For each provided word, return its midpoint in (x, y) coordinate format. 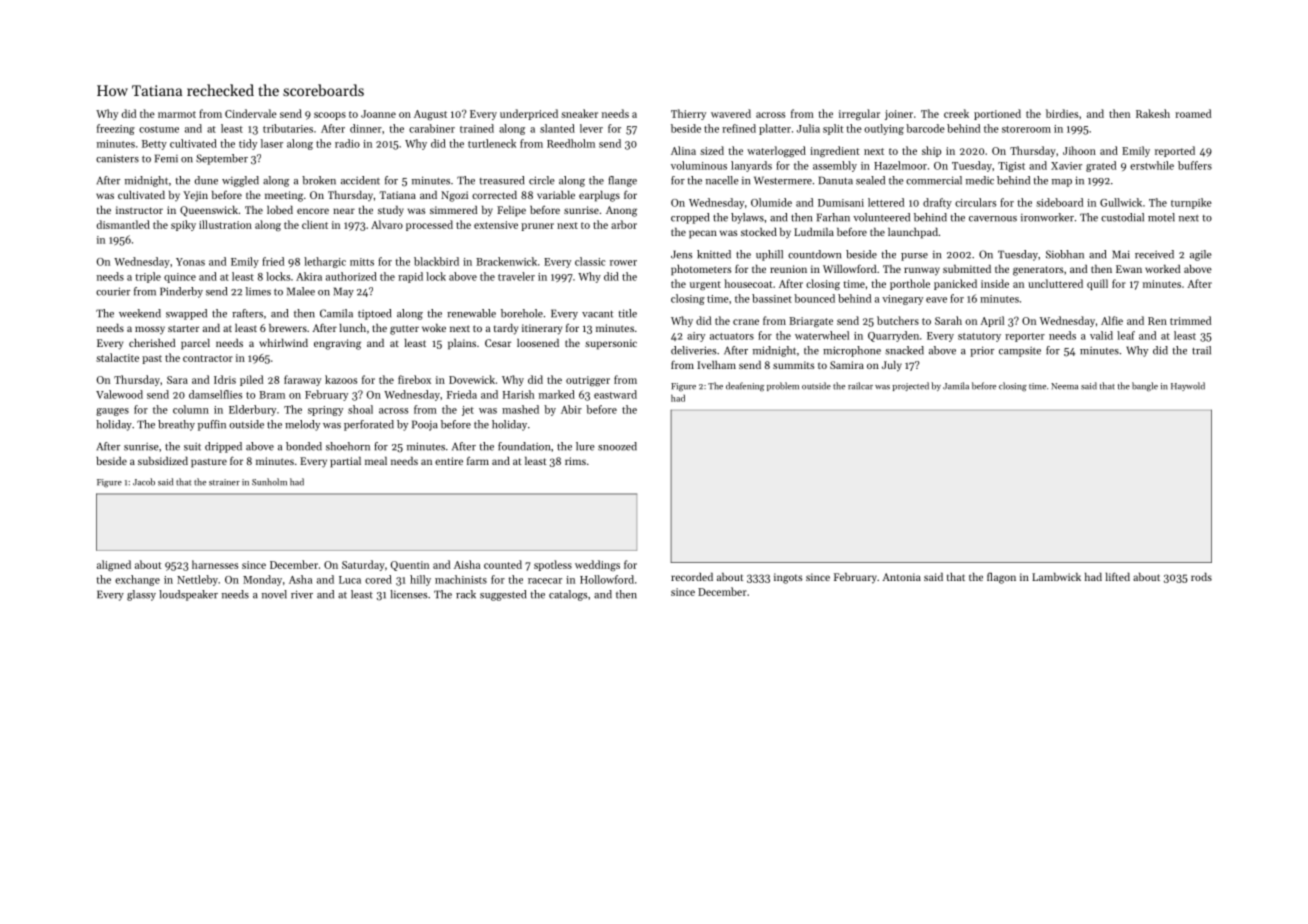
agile (1201, 255)
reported (1175, 151)
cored (378, 579)
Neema (1064, 386)
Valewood (119, 394)
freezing (116, 129)
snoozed (617, 446)
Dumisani (841, 203)
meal (376, 461)
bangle (1145, 387)
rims (575, 461)
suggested (503, 595)
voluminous (699, 165)
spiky (183, 225)
